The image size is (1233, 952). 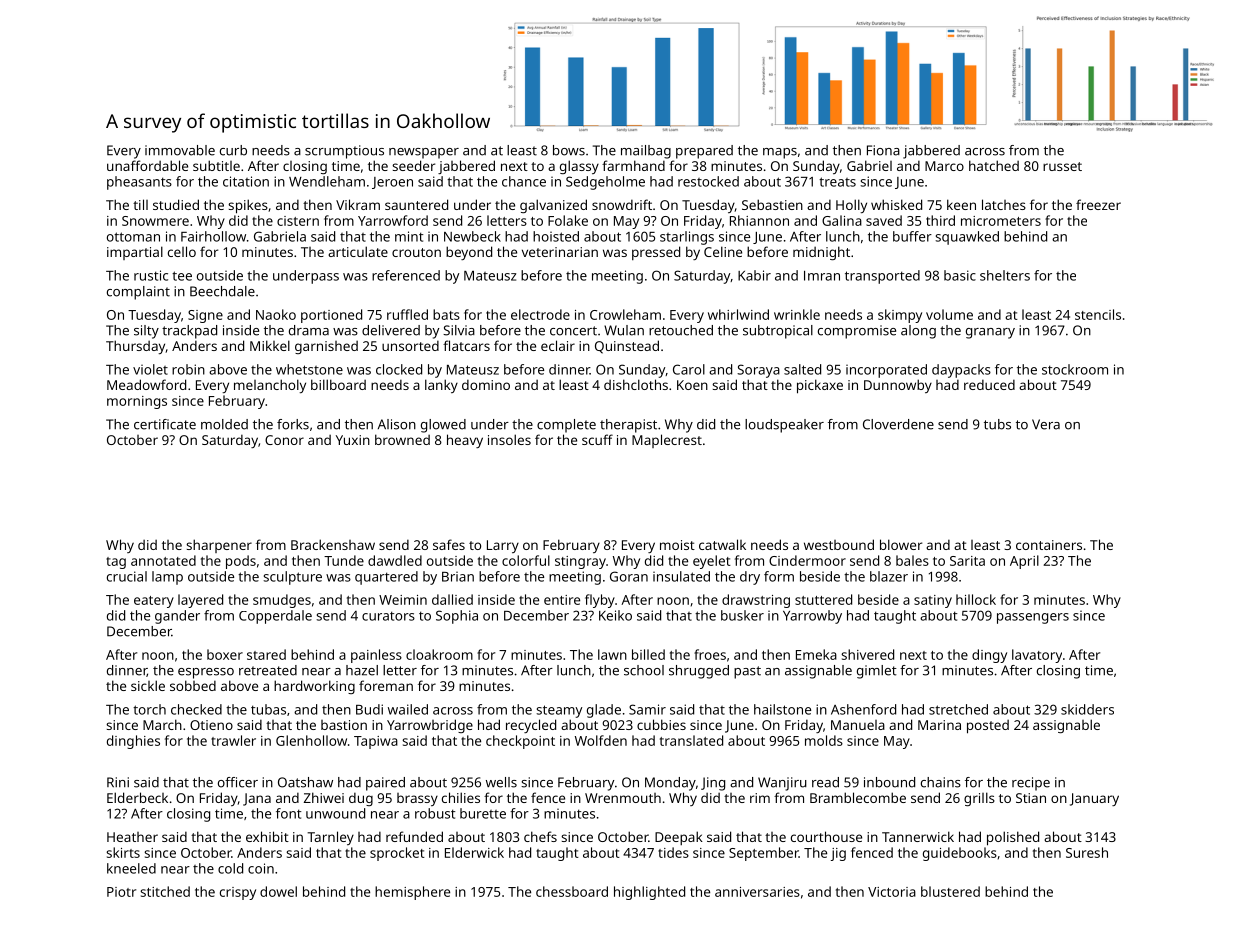 What do you see at coordinates (333, 544) in the screenshot?
I see `Brackenshaw` at bounding box center [333, 544].
